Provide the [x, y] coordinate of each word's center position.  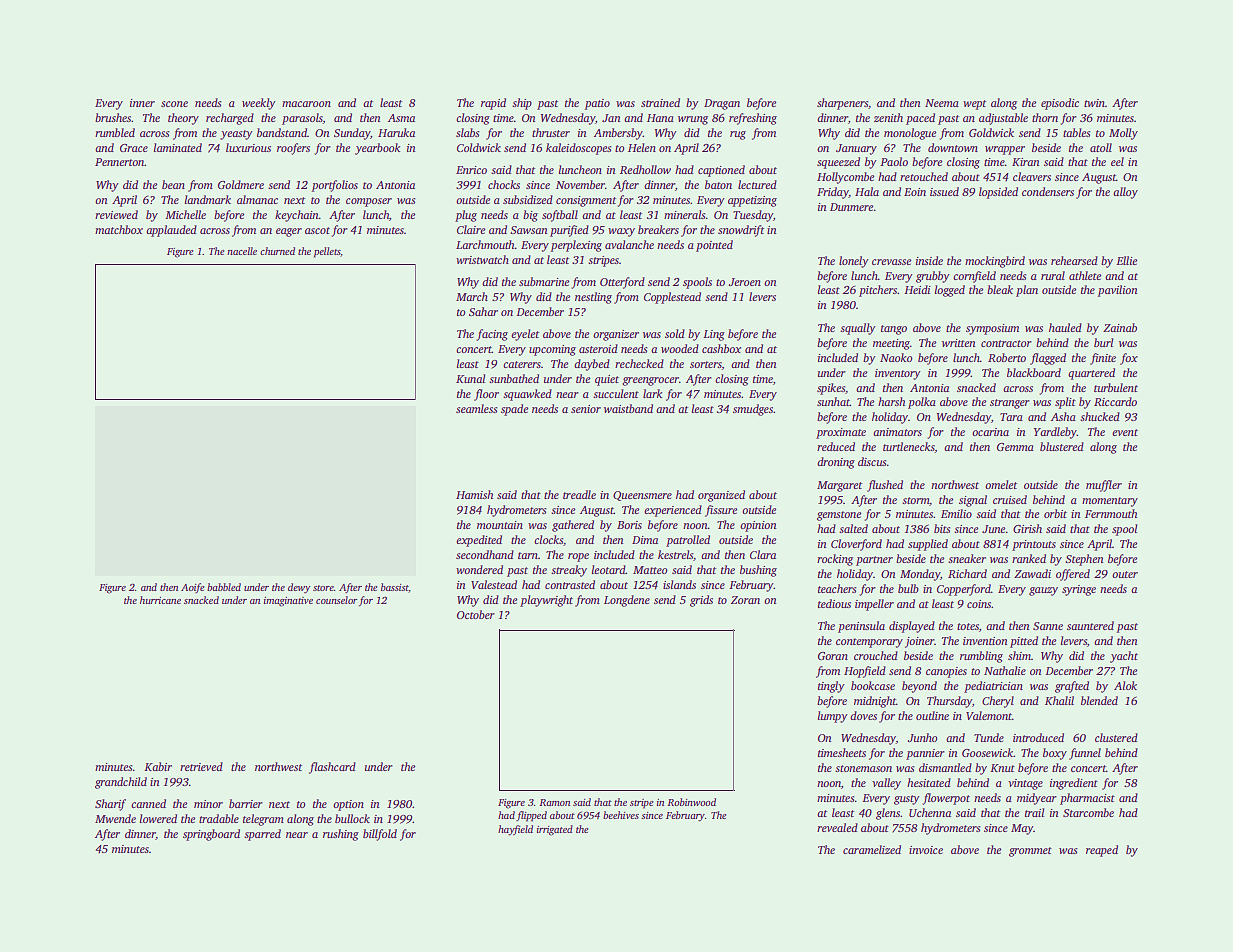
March [472, 296]
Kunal [470, 378]
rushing [341, 835]
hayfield [515, 830]
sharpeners [843, 104]
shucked [1100, 416]
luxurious [248, 147]
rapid [493, 104]
